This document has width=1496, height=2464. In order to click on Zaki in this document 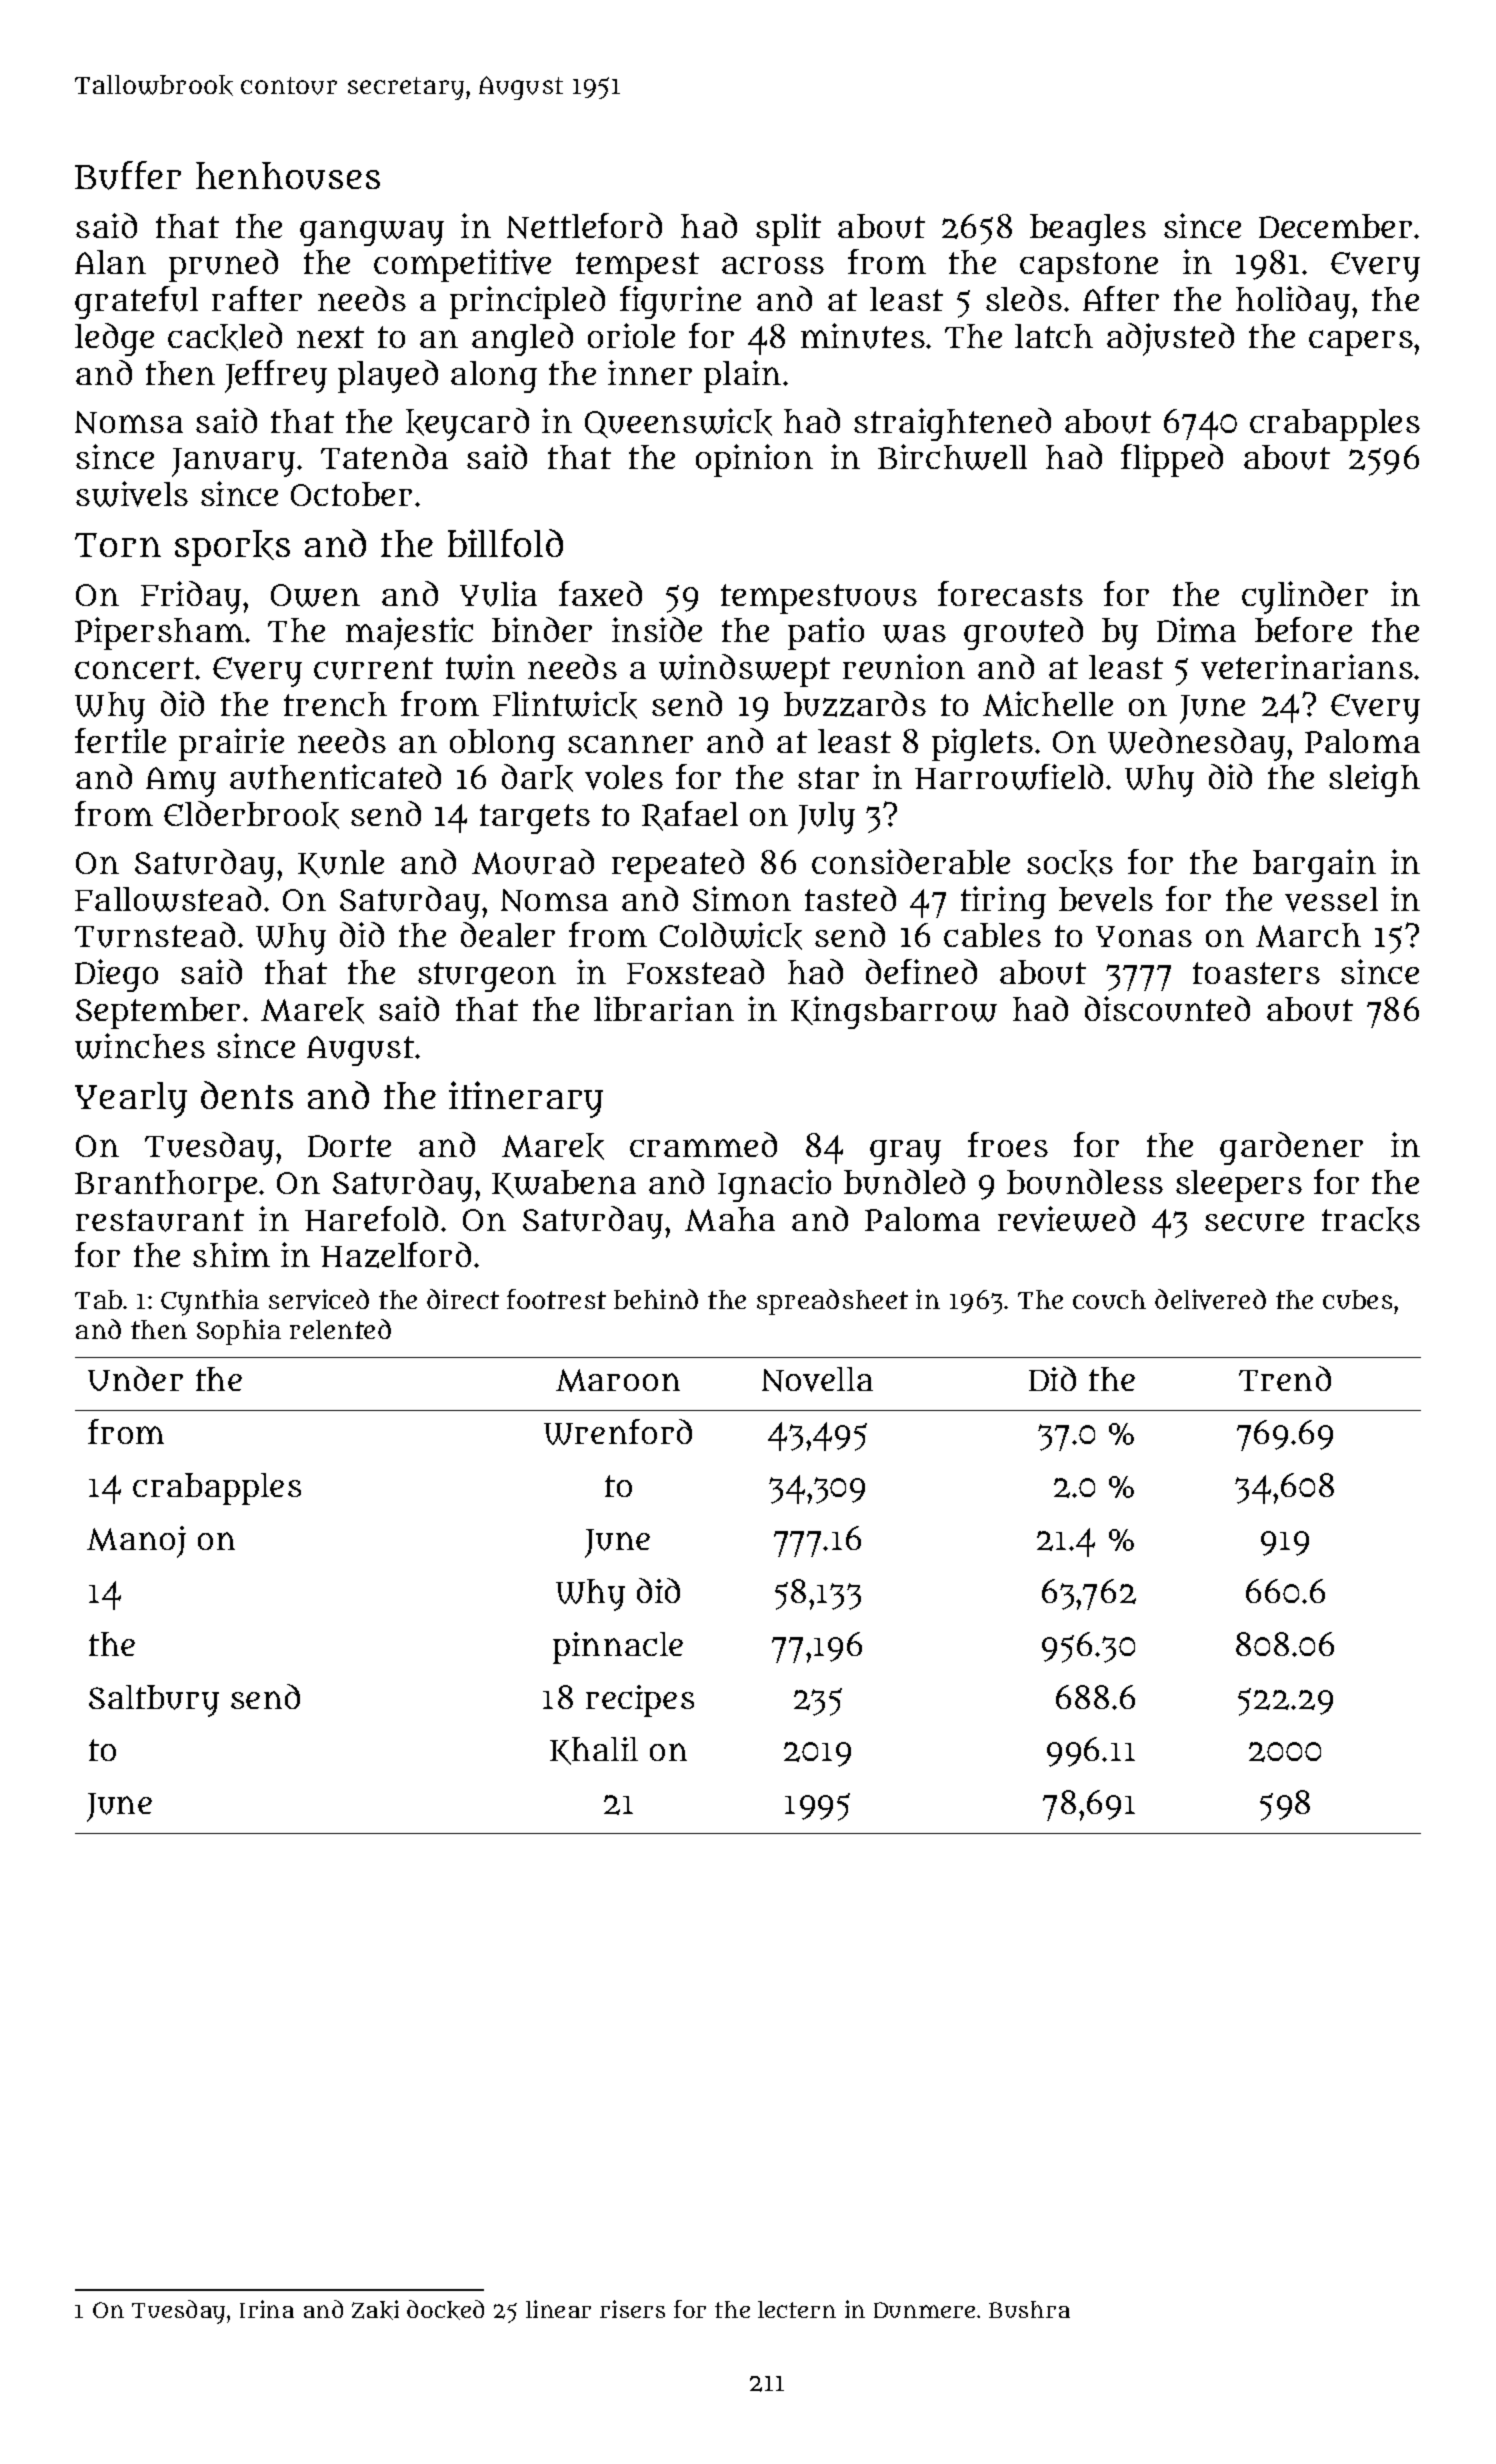, I will do `click(375, 2310)`.
